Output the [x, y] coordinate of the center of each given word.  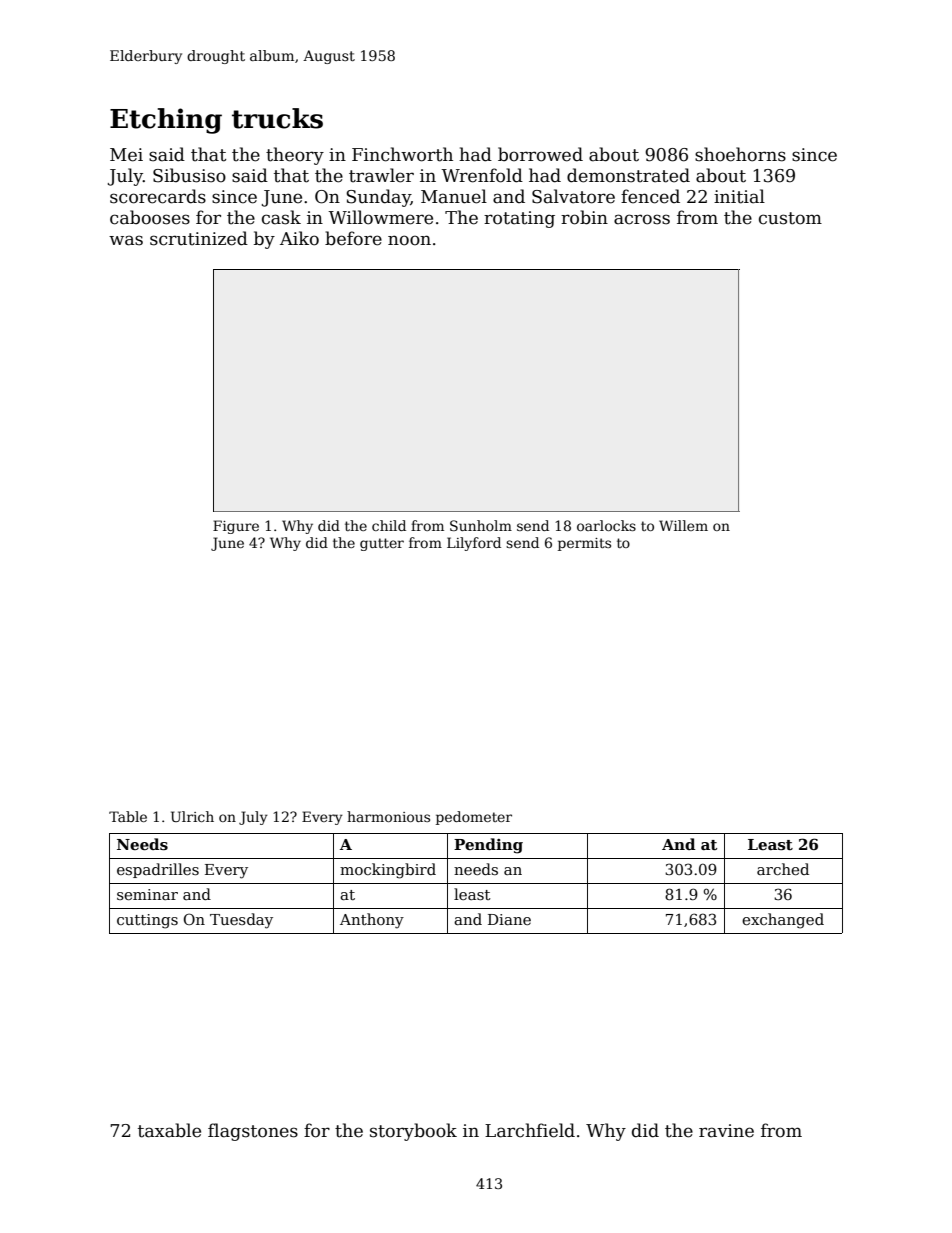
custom [790, 218]
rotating [519, 219]
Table [128, 816]
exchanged [783, 921]
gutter [382, 544]
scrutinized [199, 238]
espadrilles [158, 870]
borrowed [540, 154]
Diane [509, 919]
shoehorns [740, 154]
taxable [169, 1130]
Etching [166, 121]
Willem [683, 525]
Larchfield [530, 1130]
